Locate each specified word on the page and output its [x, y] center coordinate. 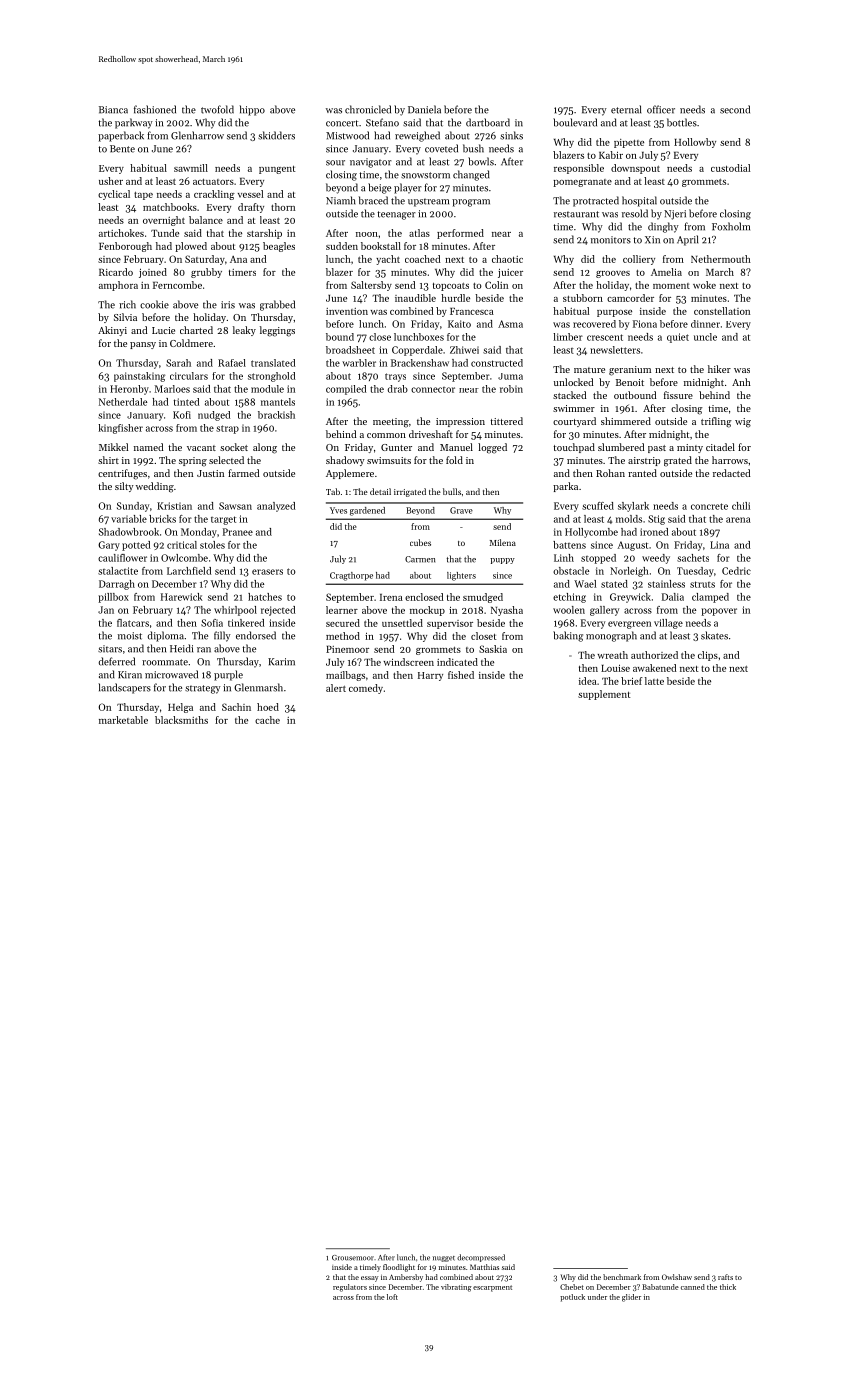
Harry [430, 676]
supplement [604, 695]
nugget [444, 1259]
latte [654, 681]
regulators [350, 1288]
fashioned [155, 109]
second [735, 109]
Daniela [424, 109]
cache [267, 720]
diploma [166, 636]
